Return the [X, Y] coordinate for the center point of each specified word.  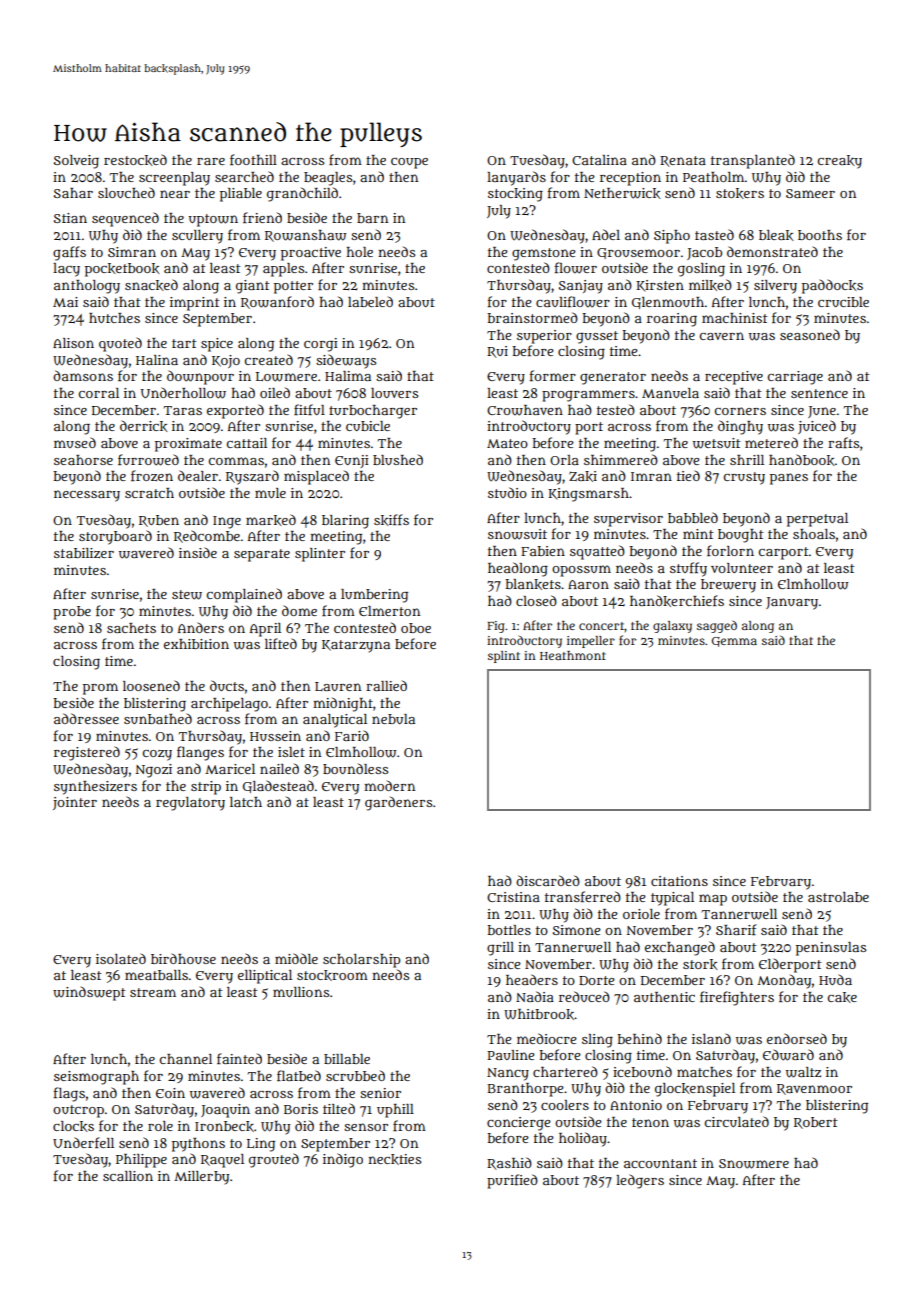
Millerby [201, 1178]
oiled [275, 392]
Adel [606, 234]
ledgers [640, 1181]
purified [512, 1181]
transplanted [753, 161]
